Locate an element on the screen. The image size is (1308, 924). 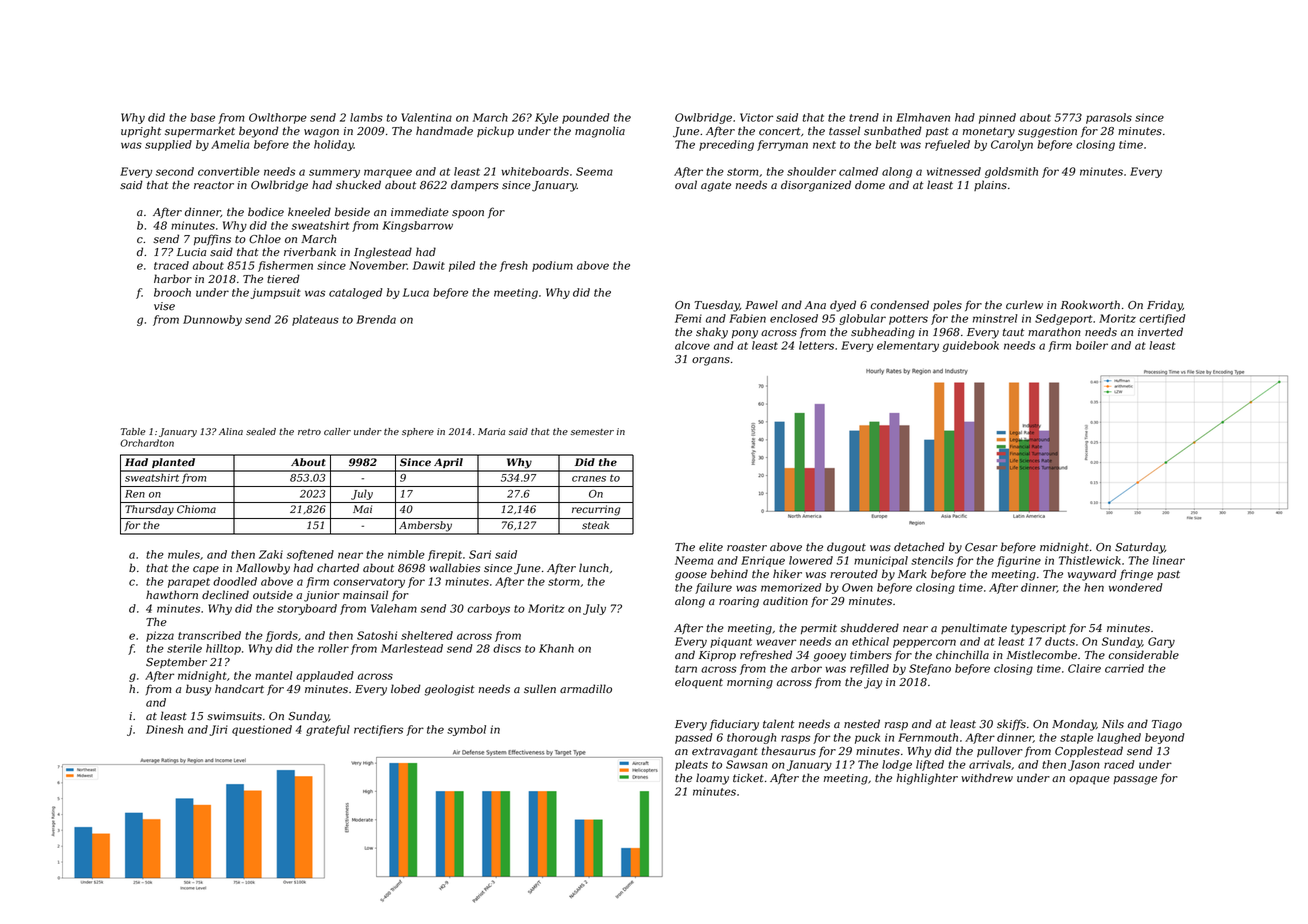
elite is located at coordinates (711, 547).
